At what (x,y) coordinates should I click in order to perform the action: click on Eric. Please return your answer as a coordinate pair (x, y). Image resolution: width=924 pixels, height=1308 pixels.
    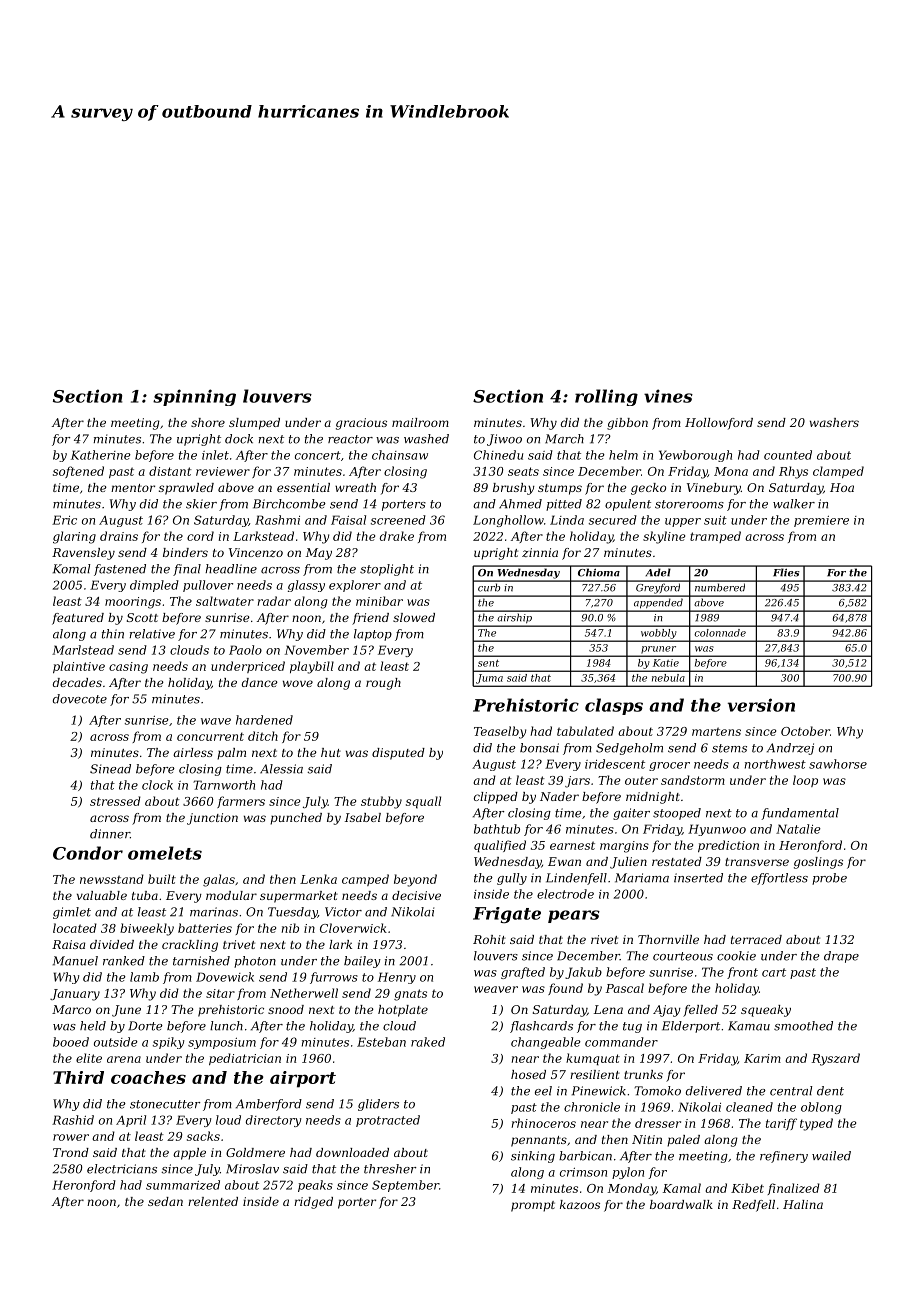
    Looking at the image, I should click on (64, 520).
